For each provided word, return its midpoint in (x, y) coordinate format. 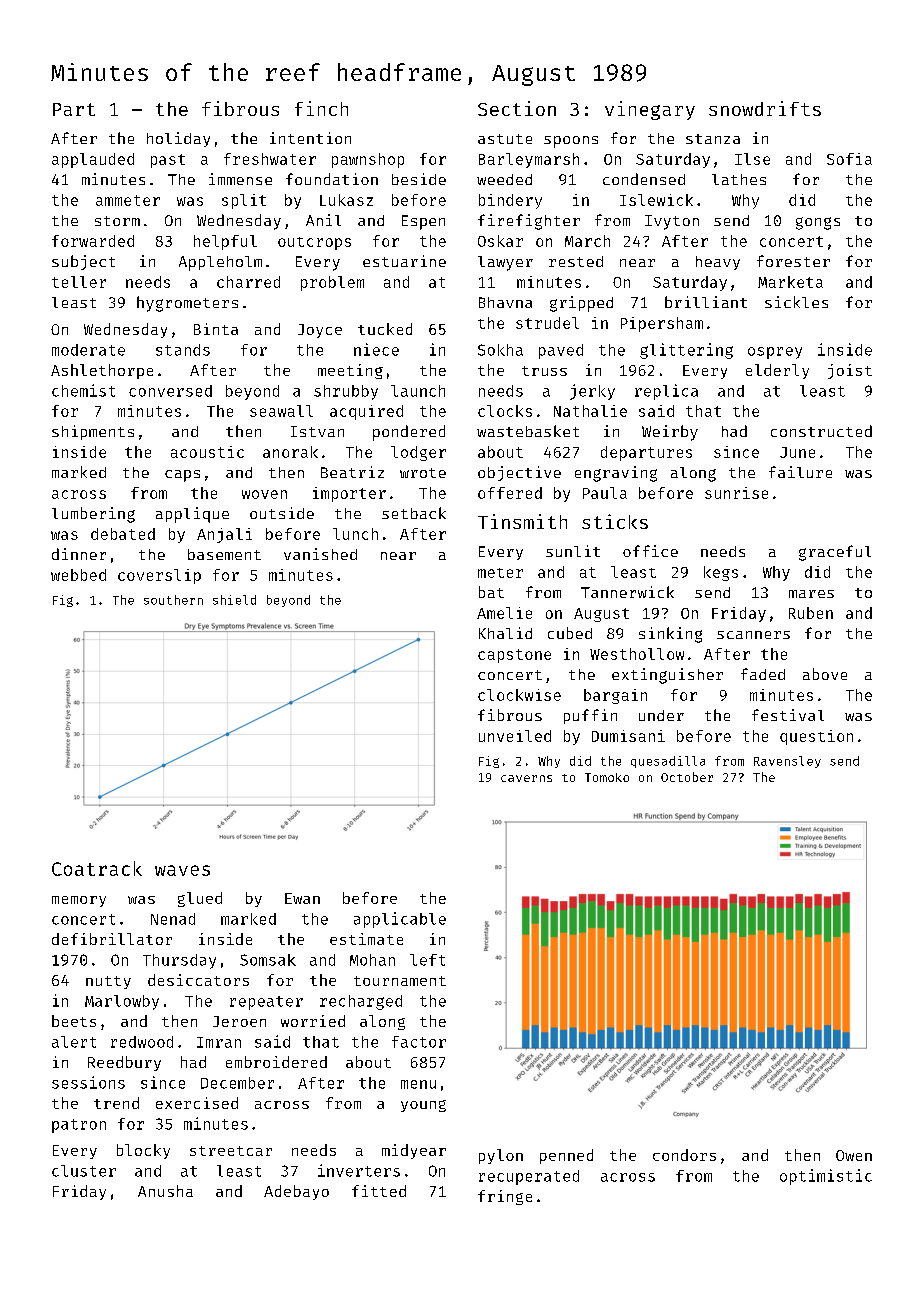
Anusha (165, 1191)
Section (517, 108)
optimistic (826, 1177)
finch (321, 108)
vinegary (650, 110)
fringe (505, 1197)
